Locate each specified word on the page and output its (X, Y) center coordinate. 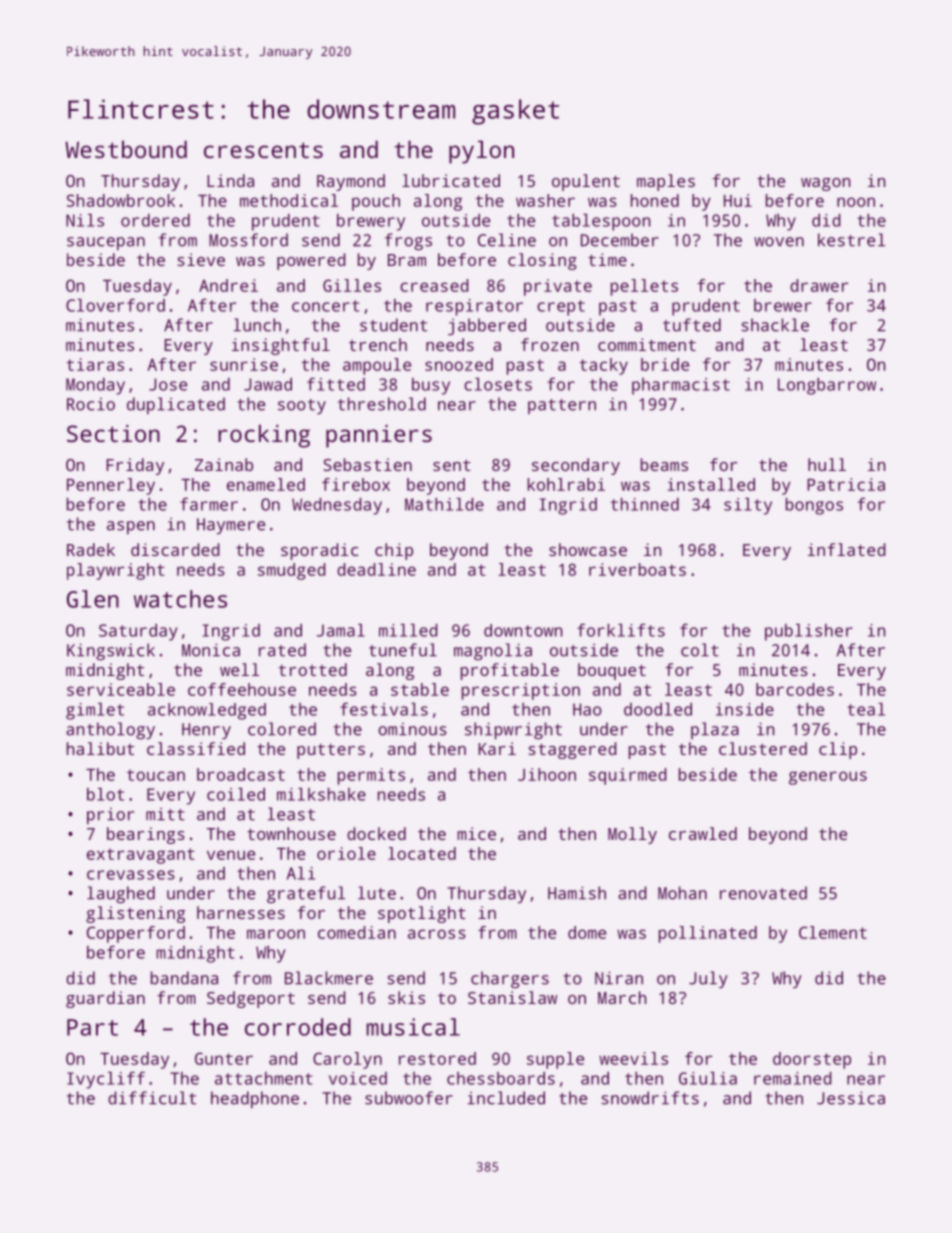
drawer (819, 285)
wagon (825, 184)
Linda (230, 180)
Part (92, 1027)
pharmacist (681, 386)
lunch (257, 325)
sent (452, 465)
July (708, 979)
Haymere (231, 526)
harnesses (241, 912)
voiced (358, 1078)
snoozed (459, 364)
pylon (481, 152)
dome (587, 932)
